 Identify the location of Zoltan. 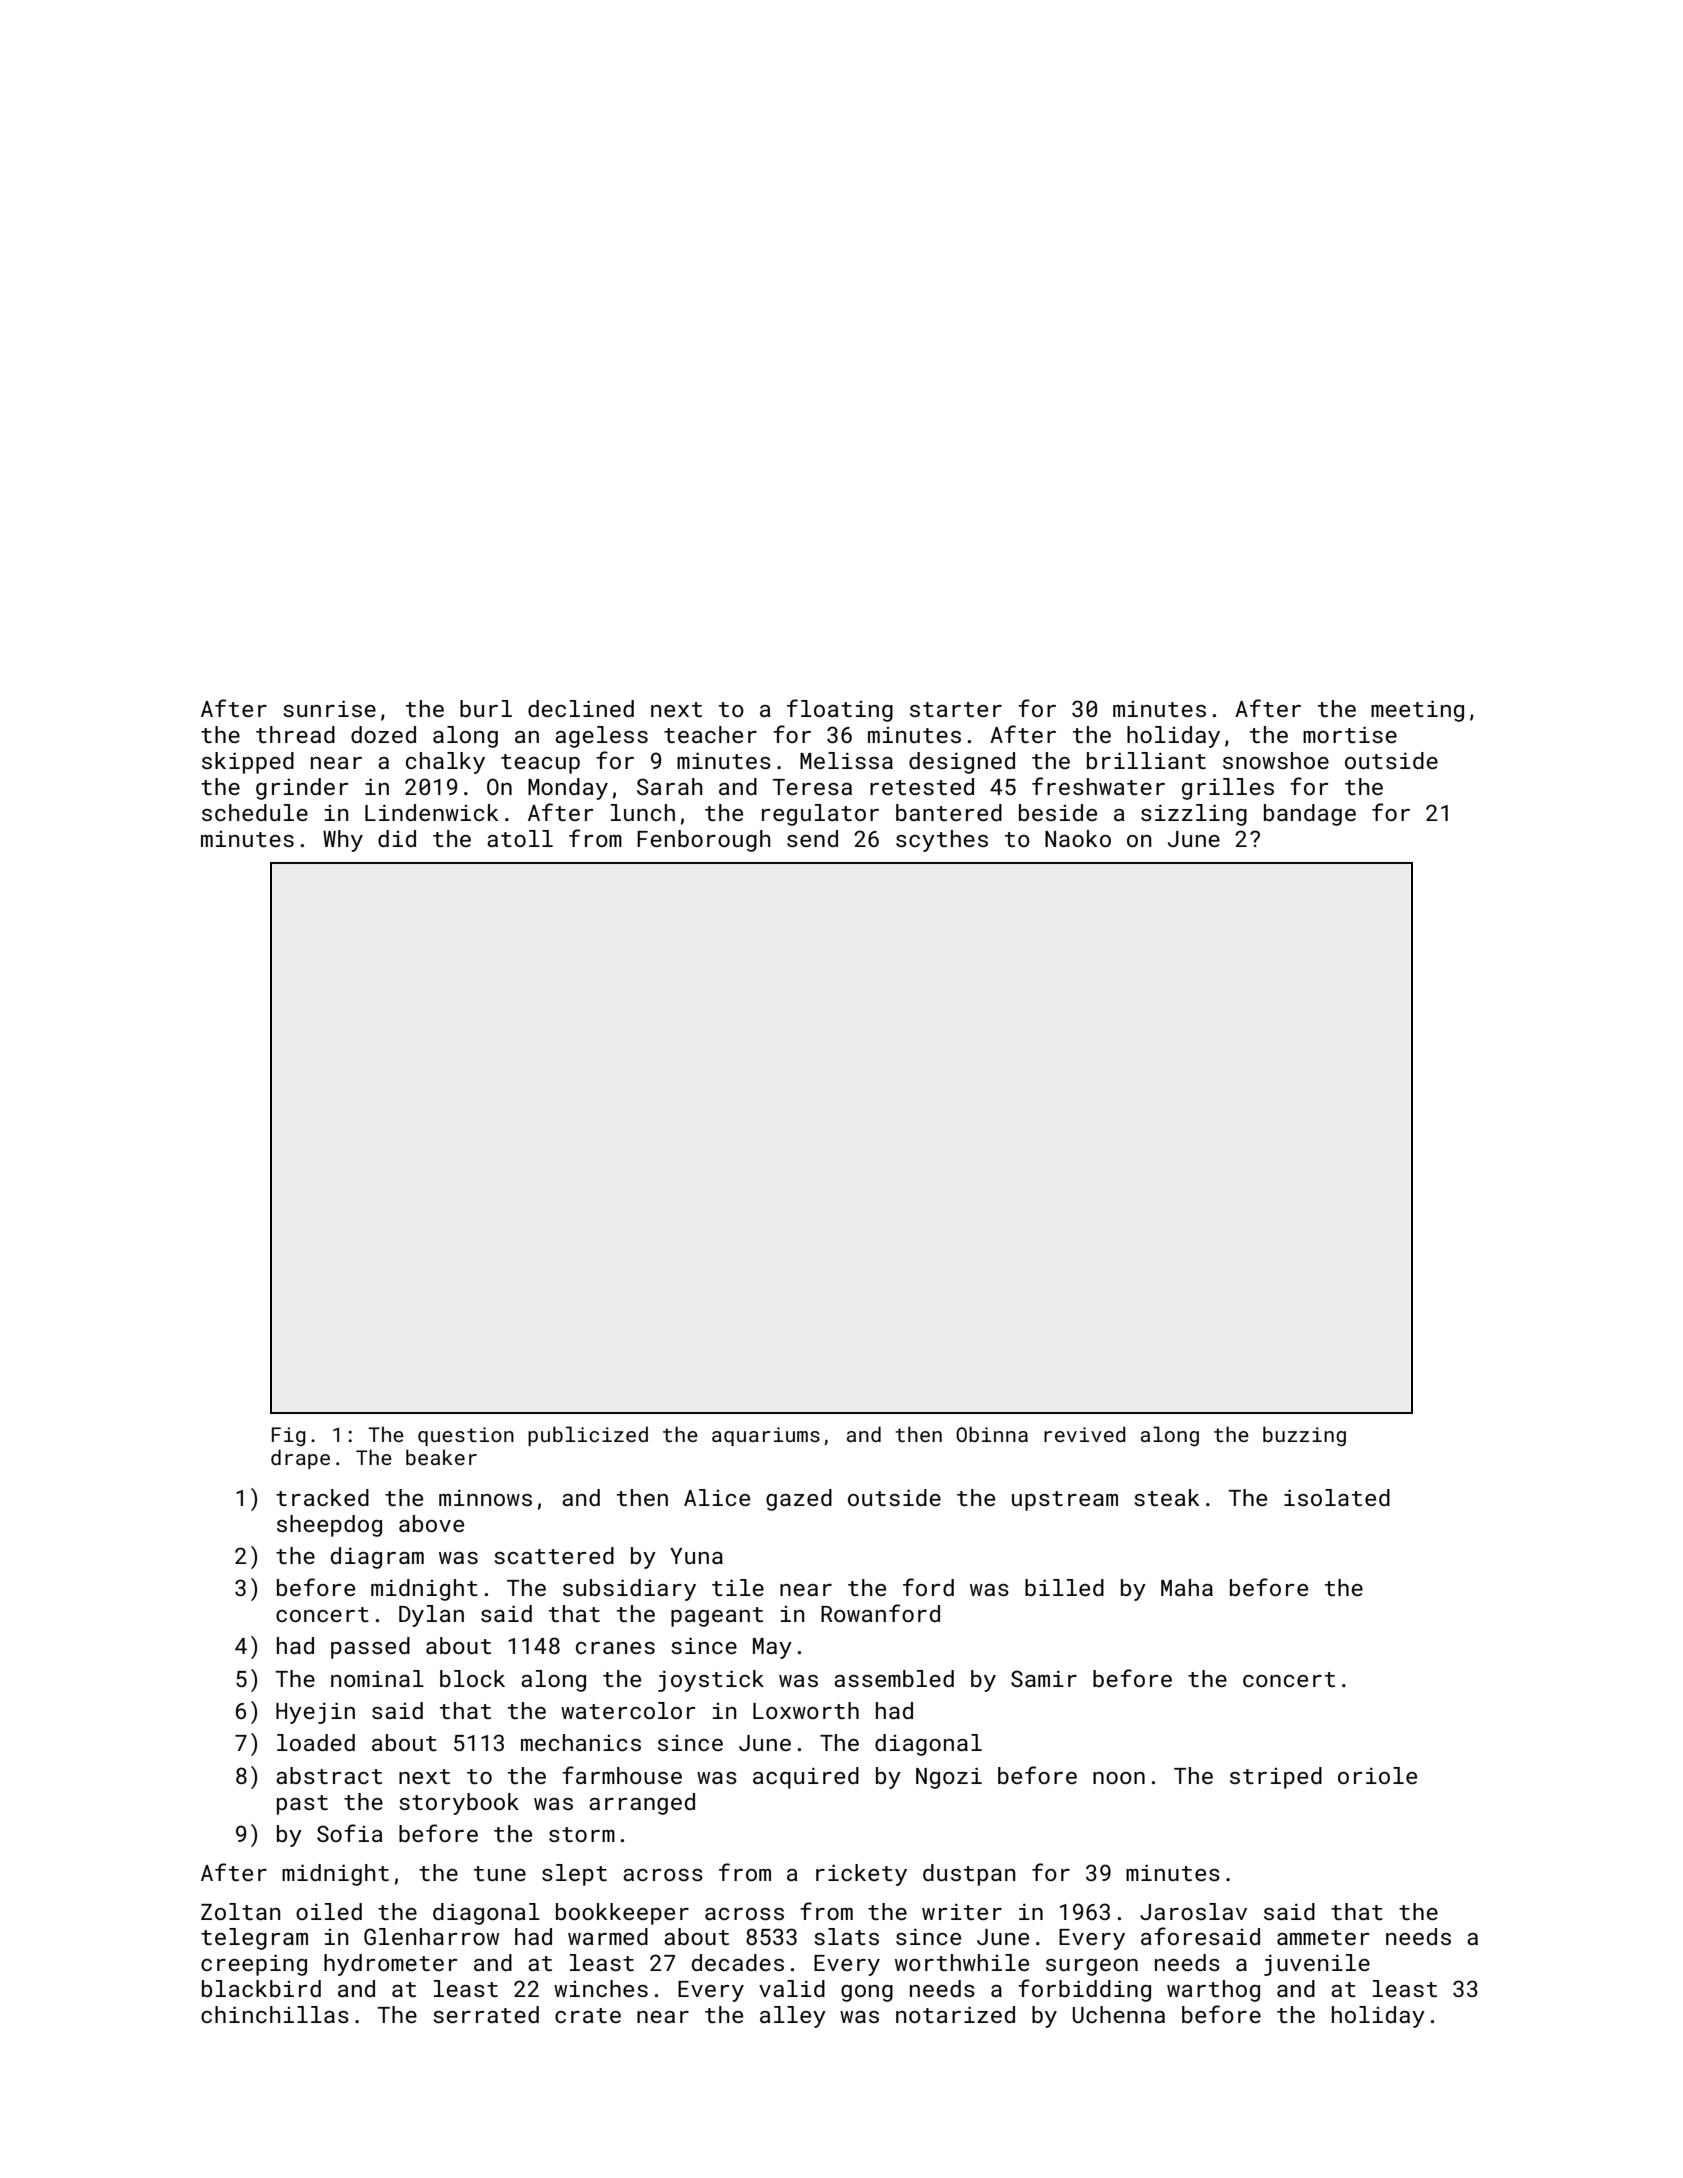
(240, 1911).
